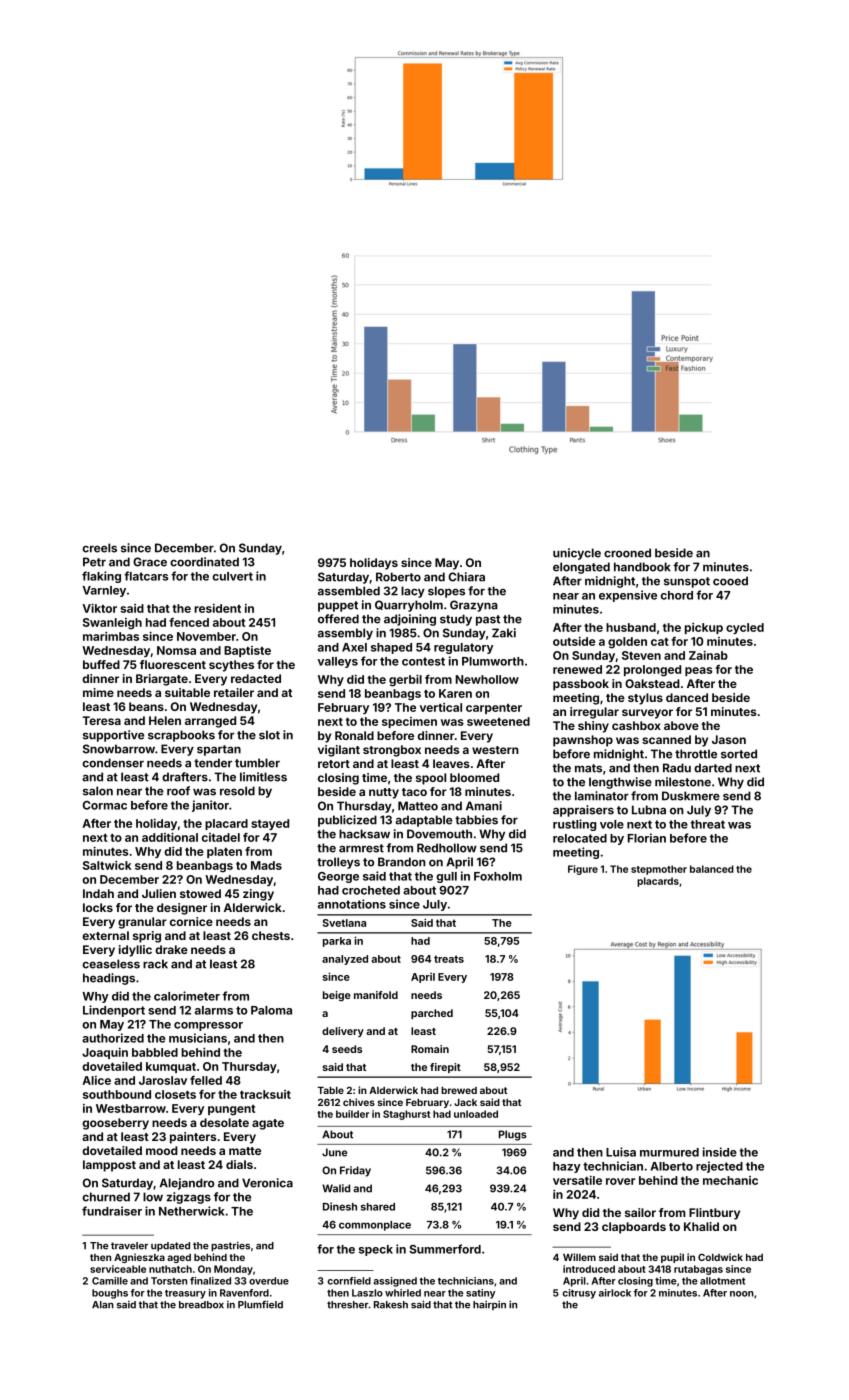 Image resolution: width=849 pixels, height=1400 pixels. Describe the element at coordinates (498, 876) in the page. I see `Foxholm` at that location.
